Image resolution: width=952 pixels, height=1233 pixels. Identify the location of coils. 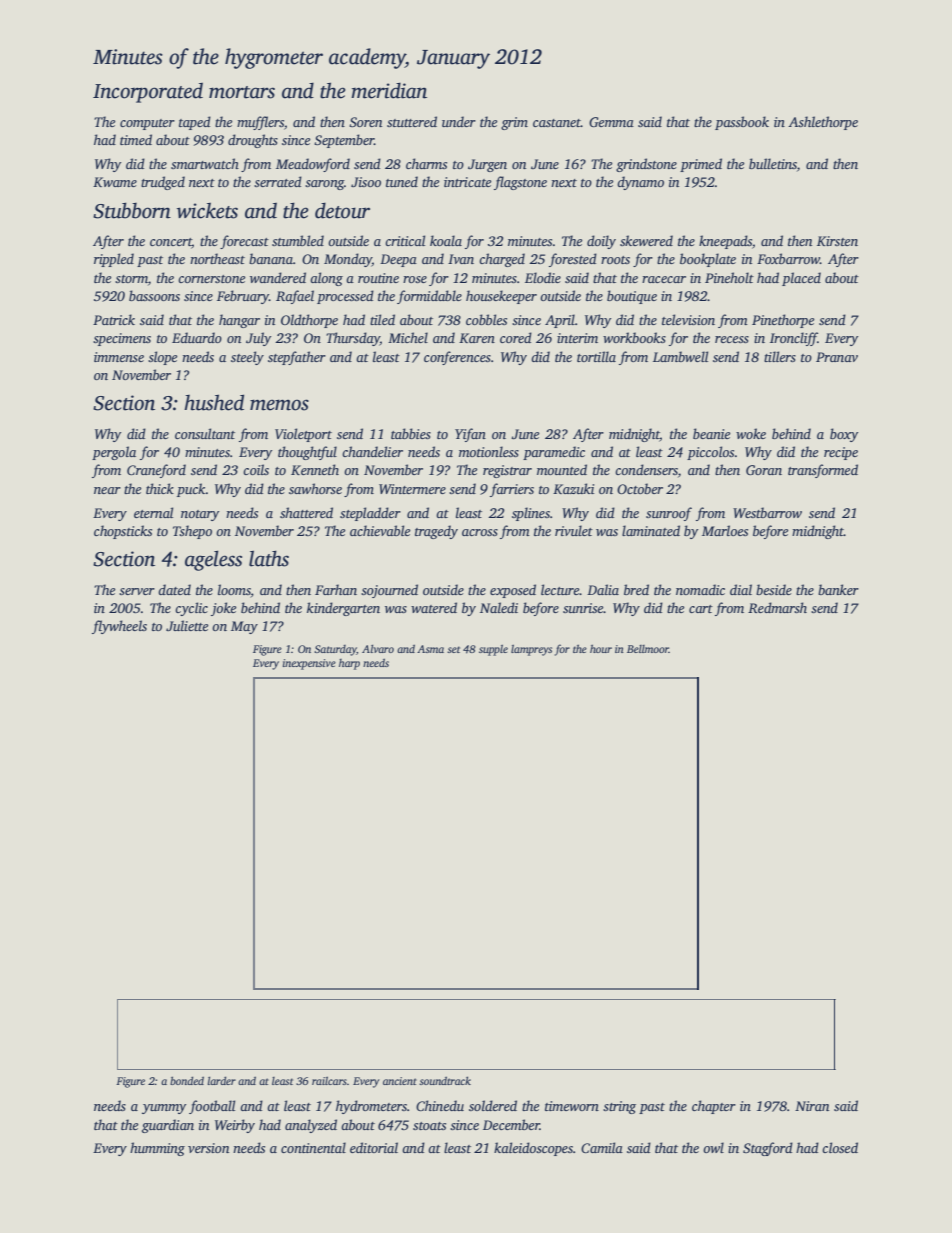
(256, 469).
